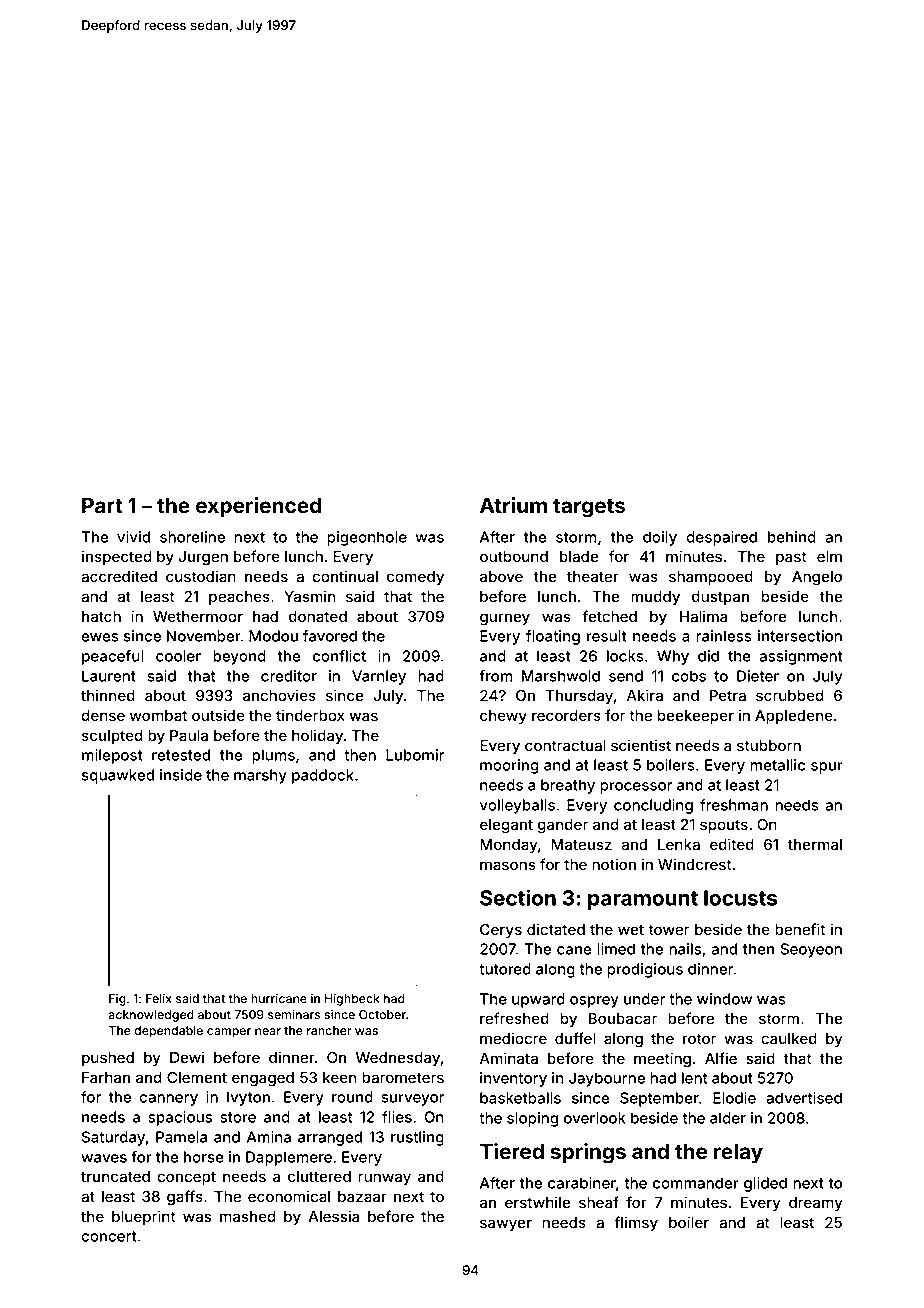 This screenshot has height=1308, width=924. I want to click on gurney, so click(505, 619).
